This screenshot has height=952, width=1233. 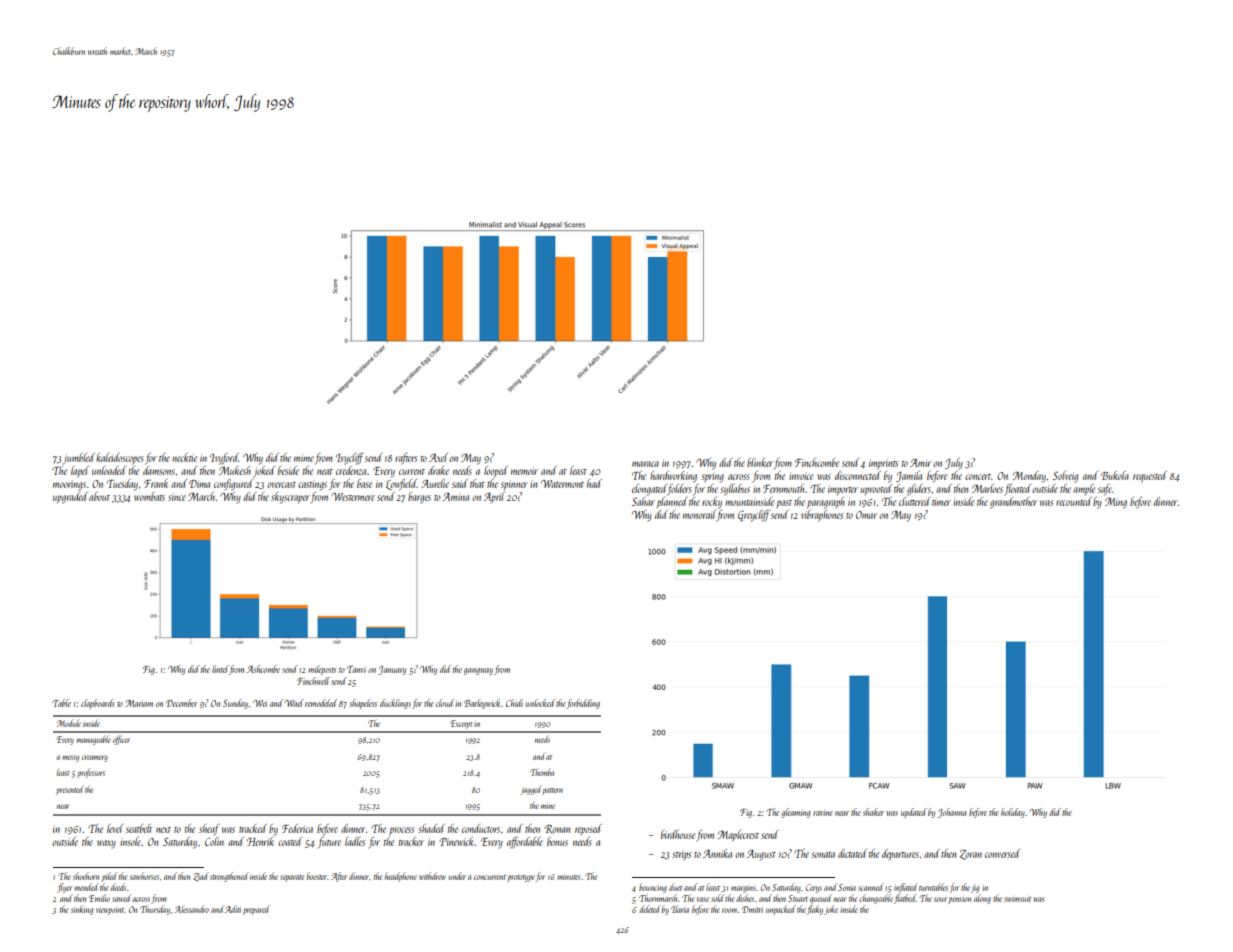 I want to click on prepared, so click(x=256, y=910).
